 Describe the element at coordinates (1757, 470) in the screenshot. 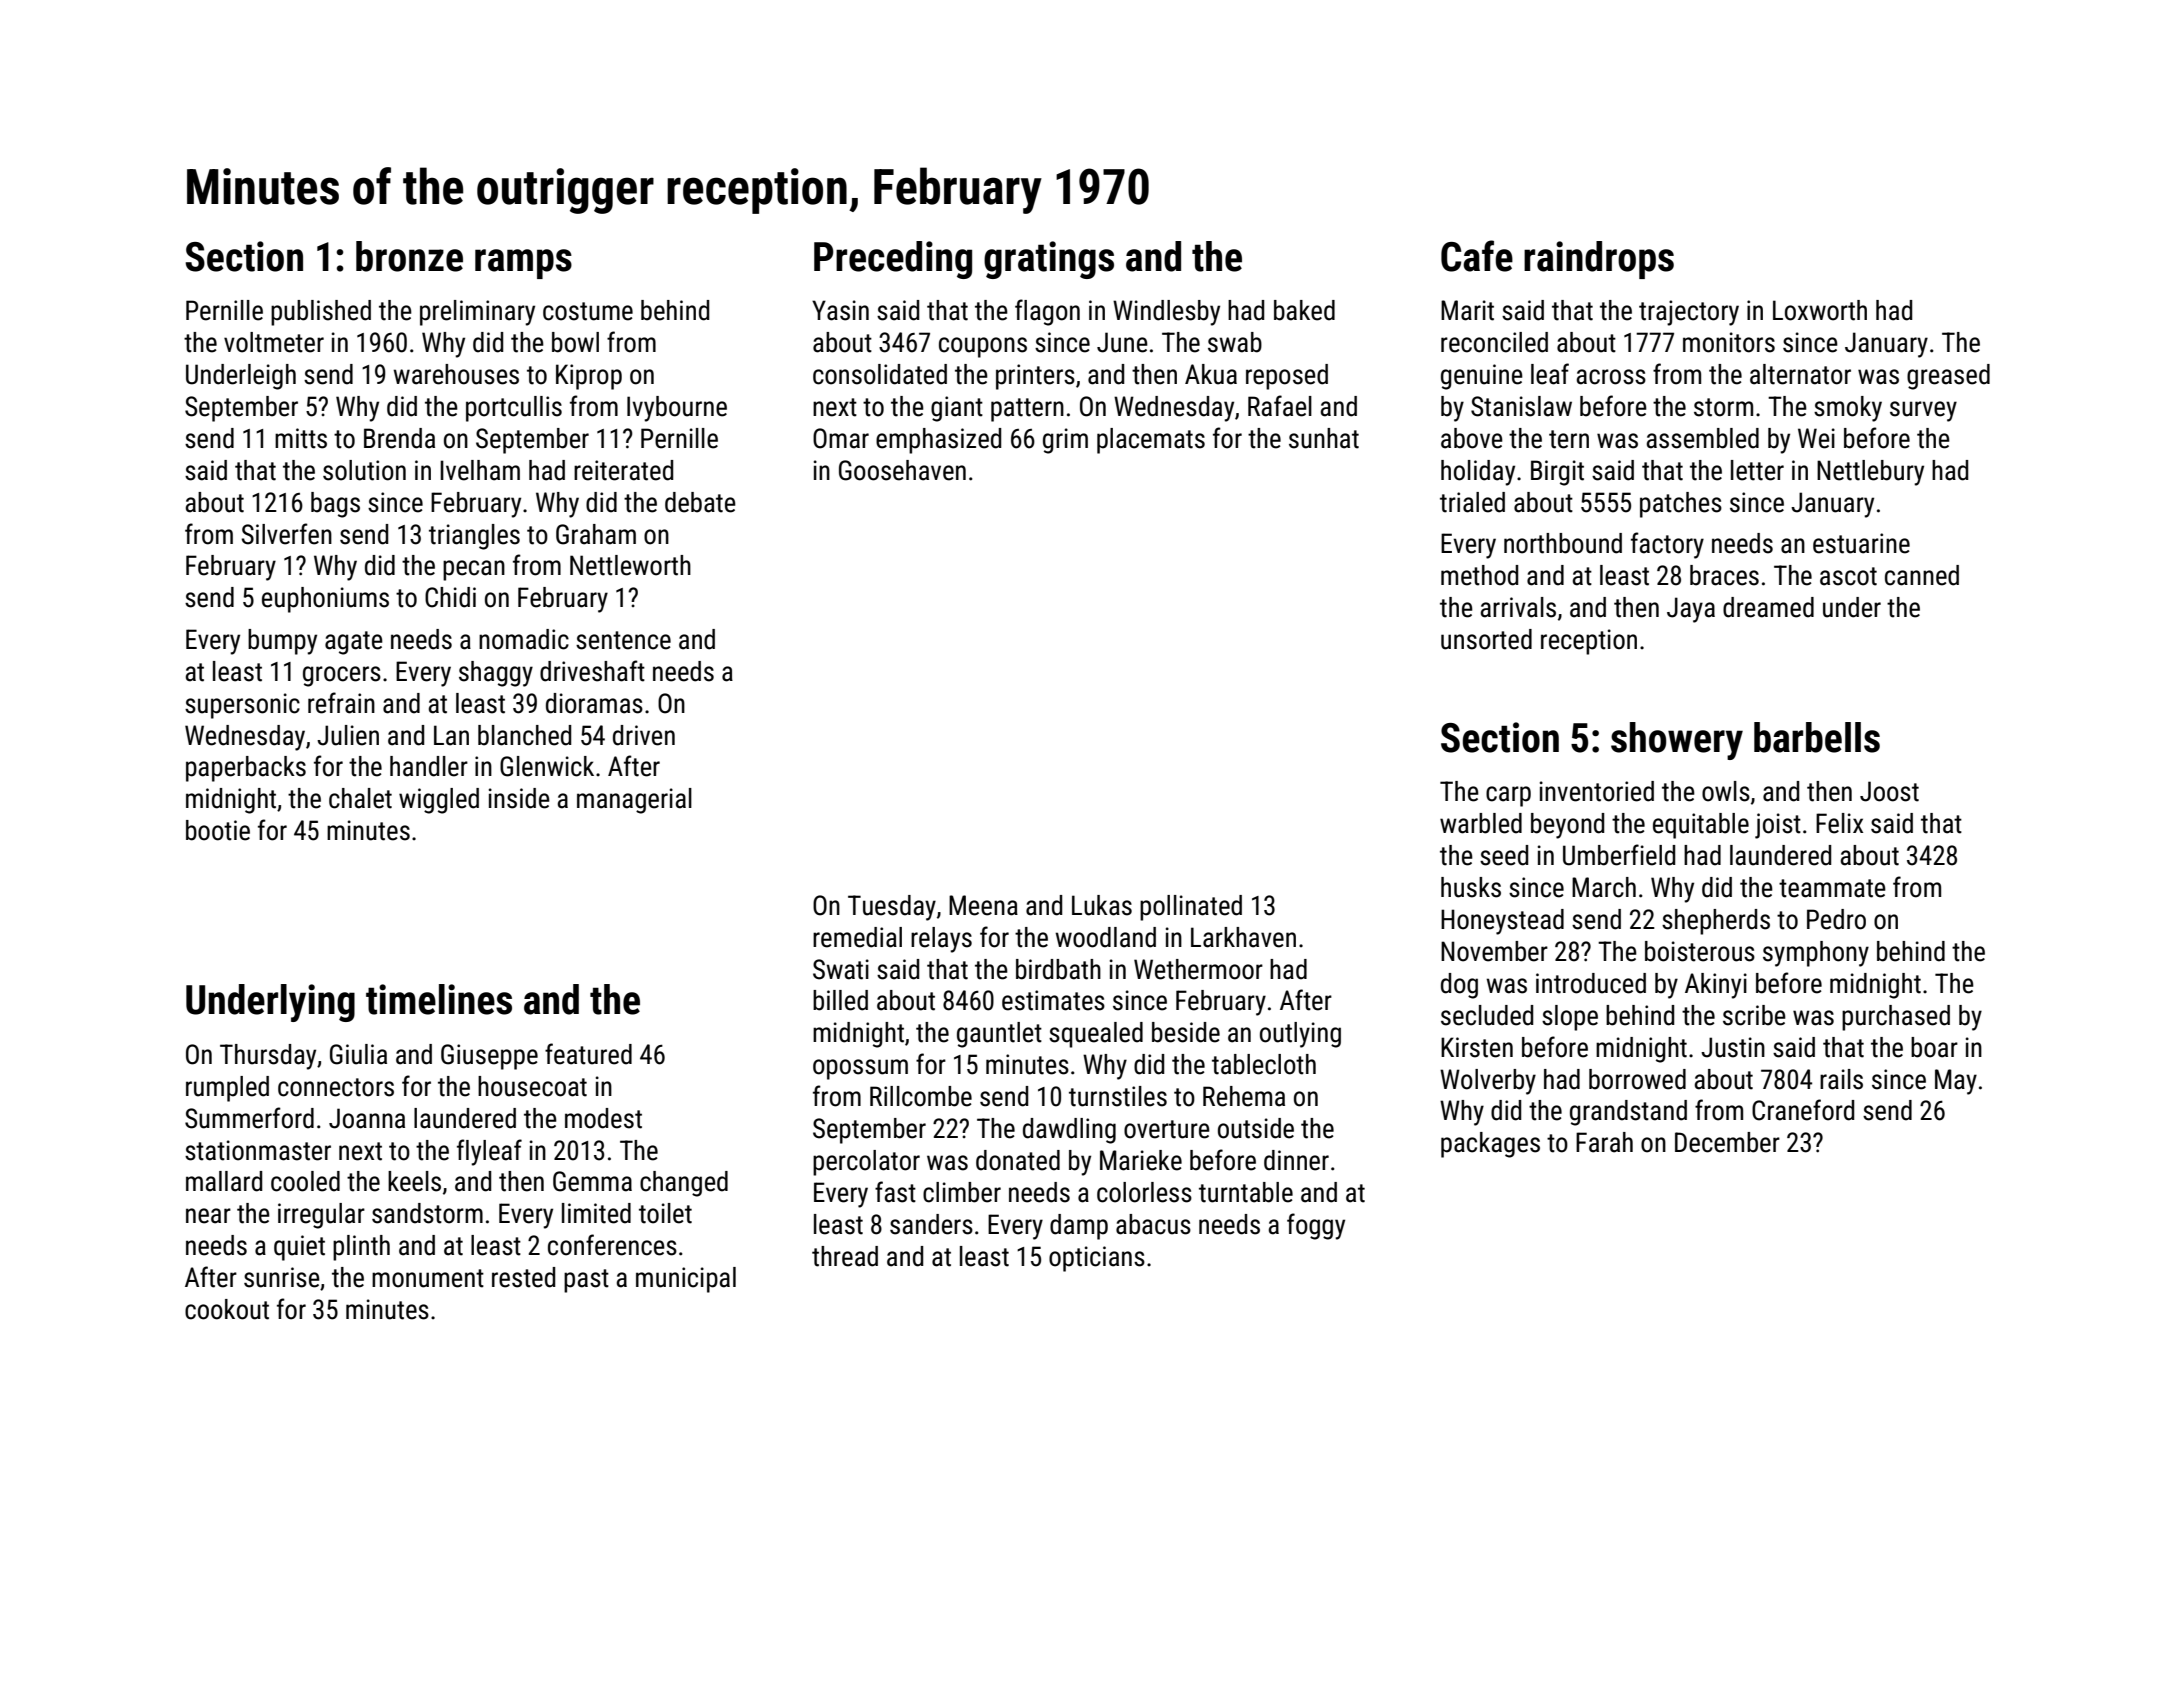

I see `letter` at that location.
